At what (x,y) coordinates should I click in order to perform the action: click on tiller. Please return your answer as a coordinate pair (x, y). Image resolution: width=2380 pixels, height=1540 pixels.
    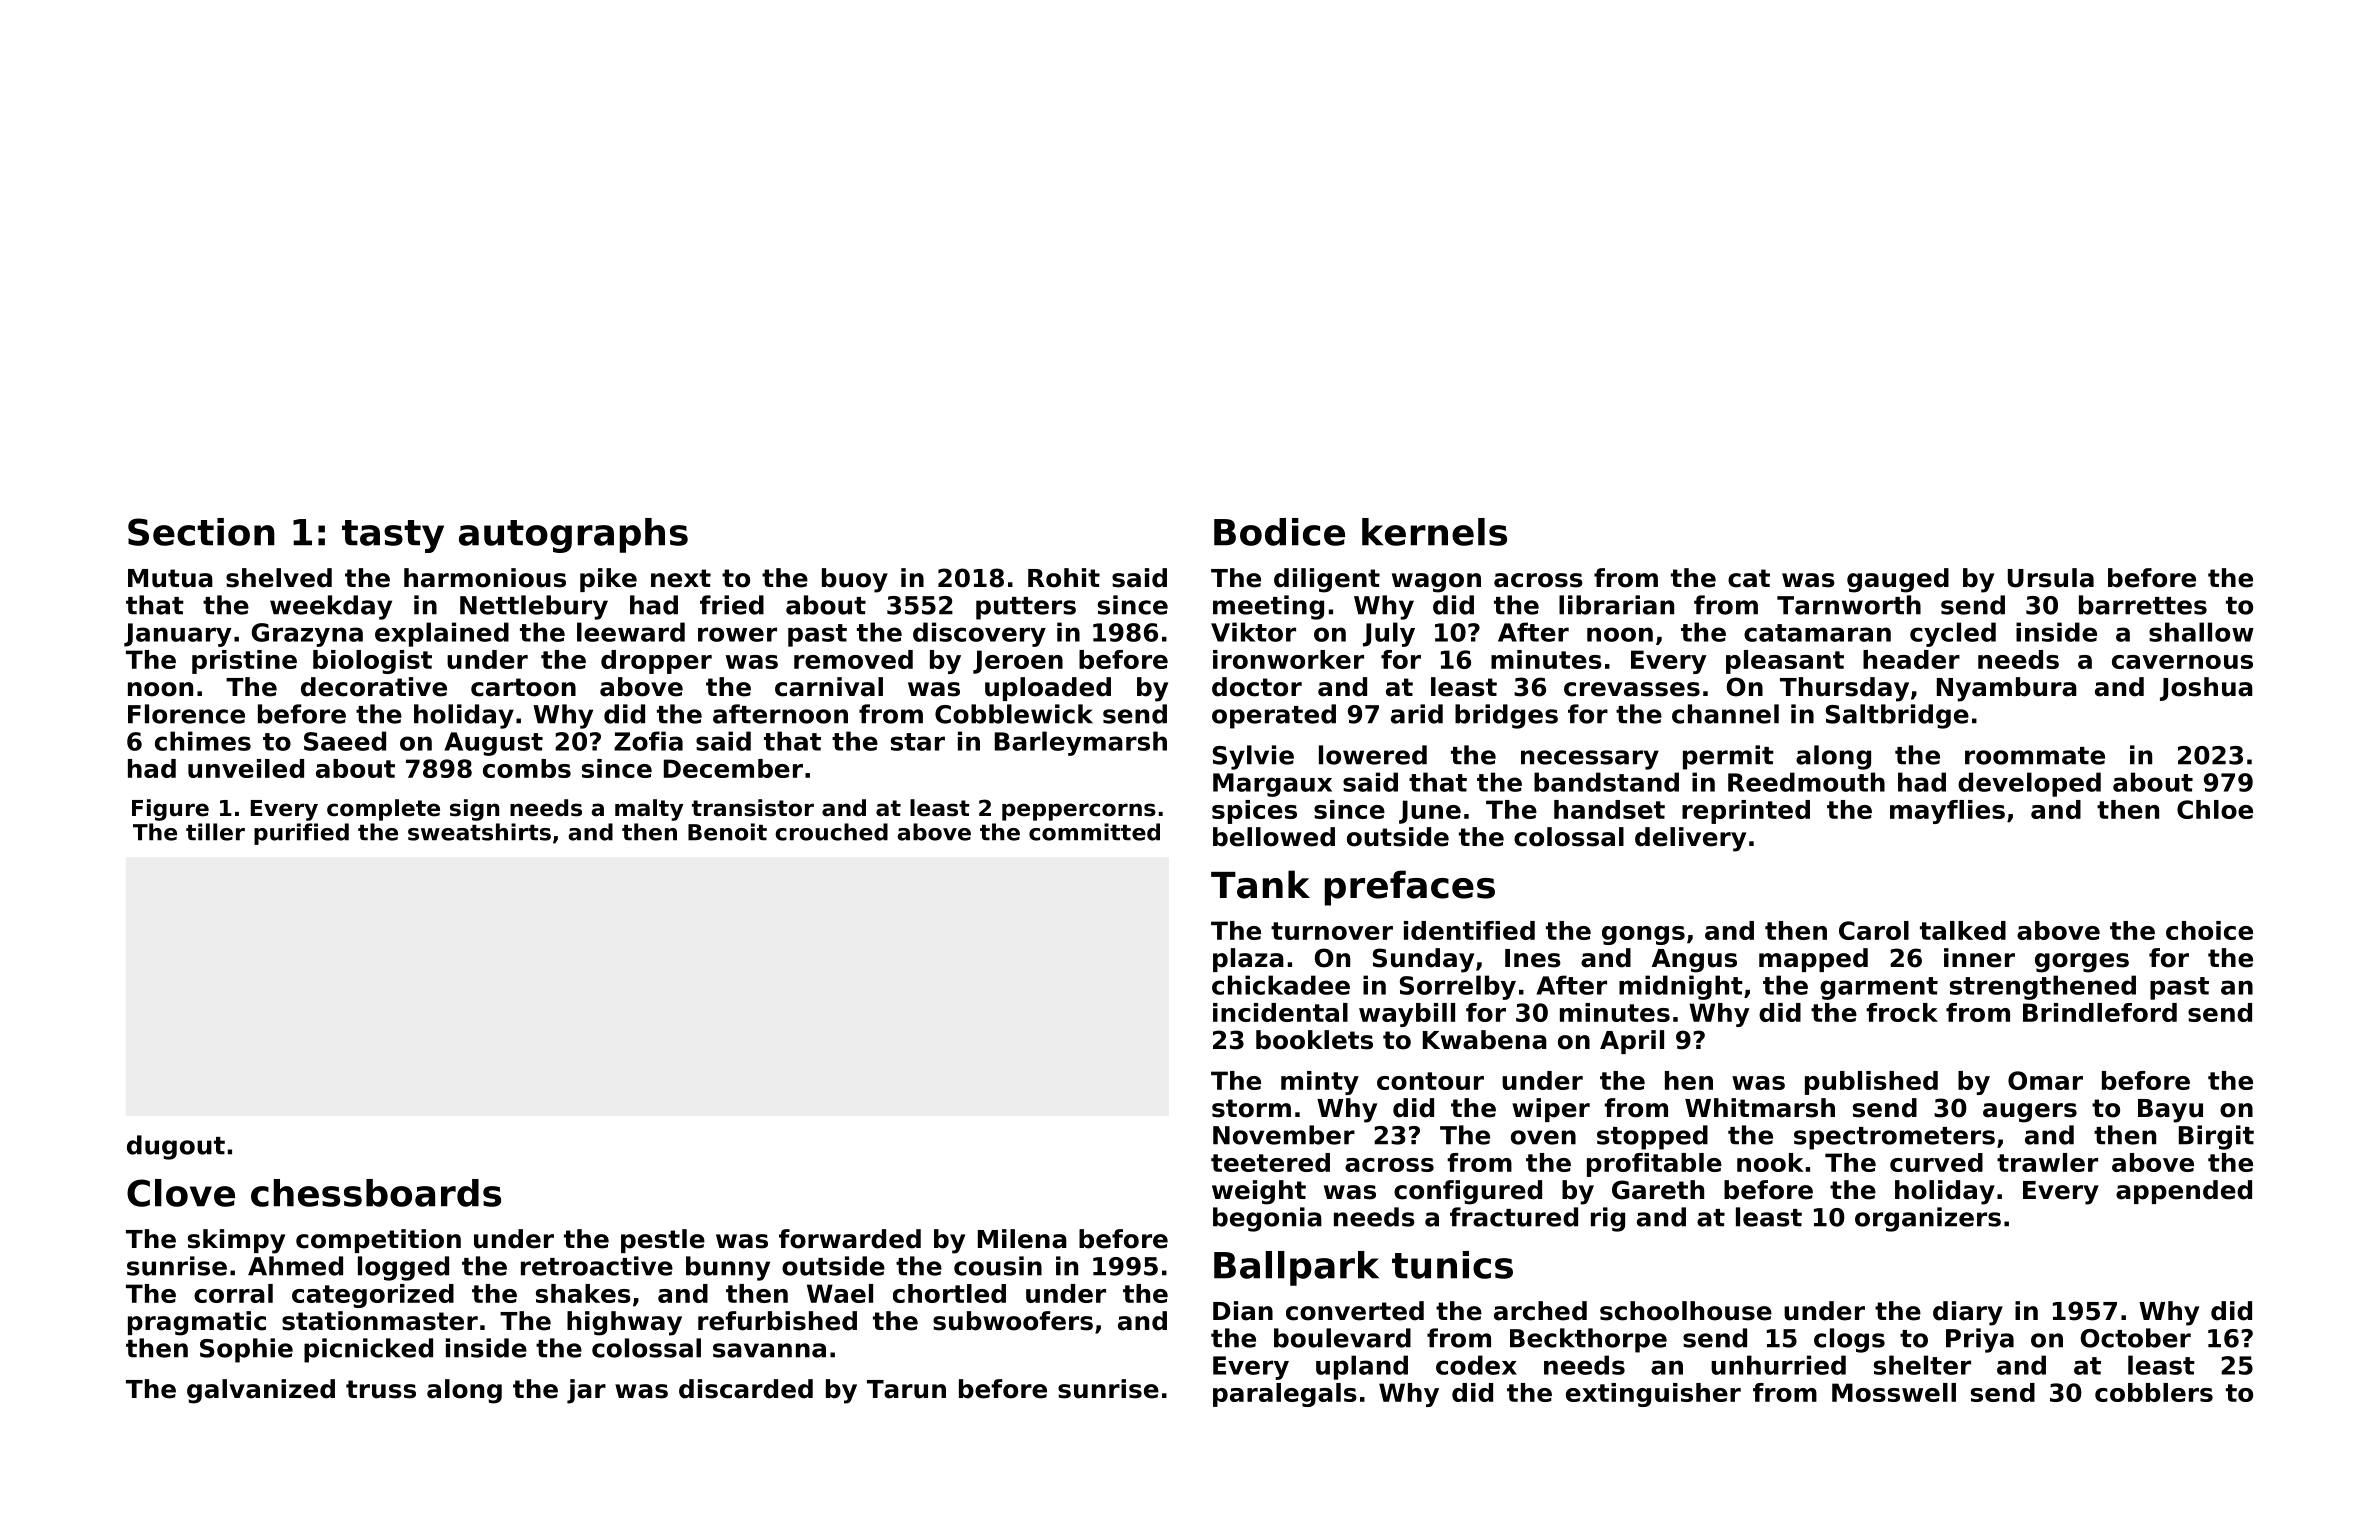
    Looking at the image, I should click on (215, 832).
